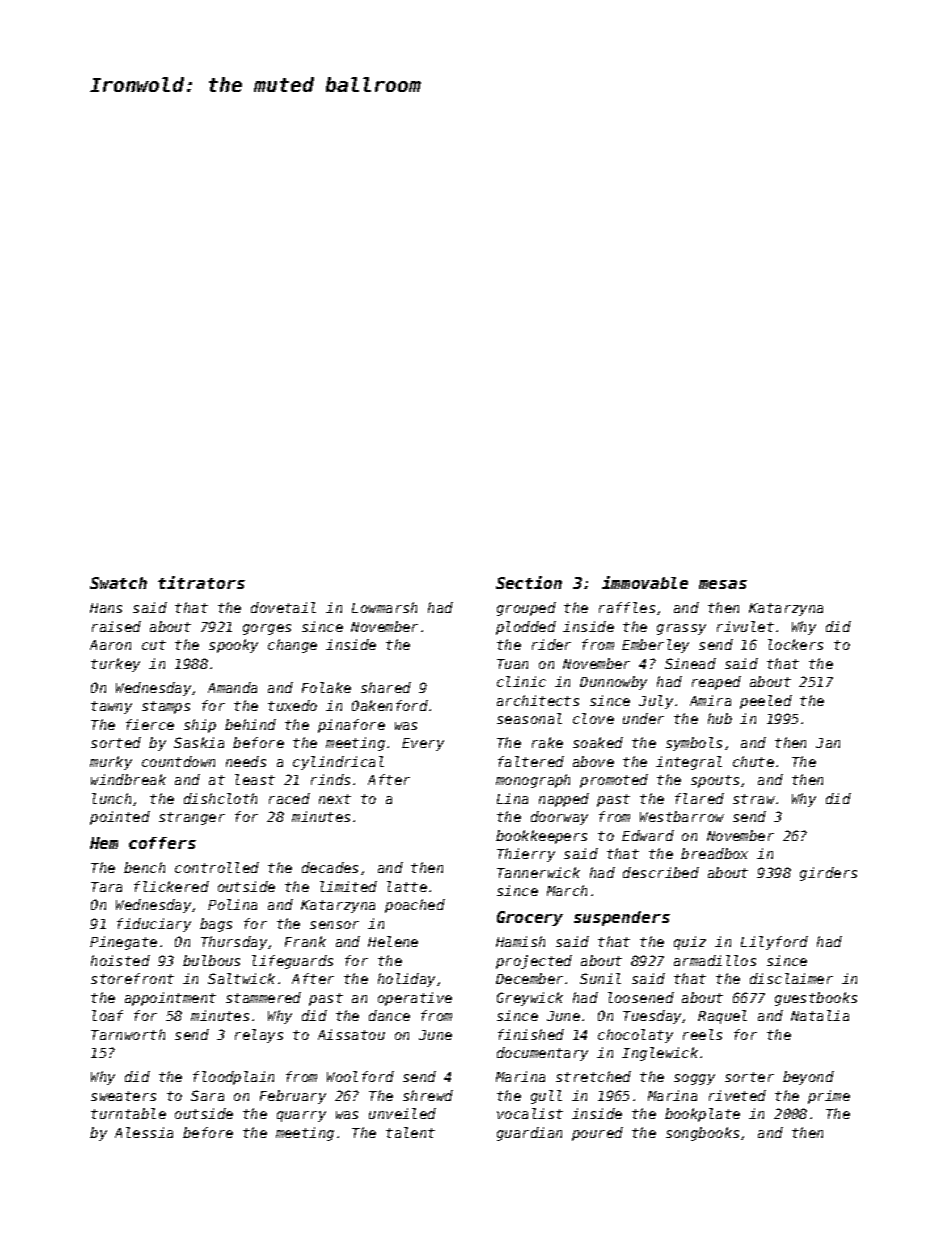  What do you see at coordinates (529, 582) in the image?
I see `Section` at bounding box center [529, 582].
